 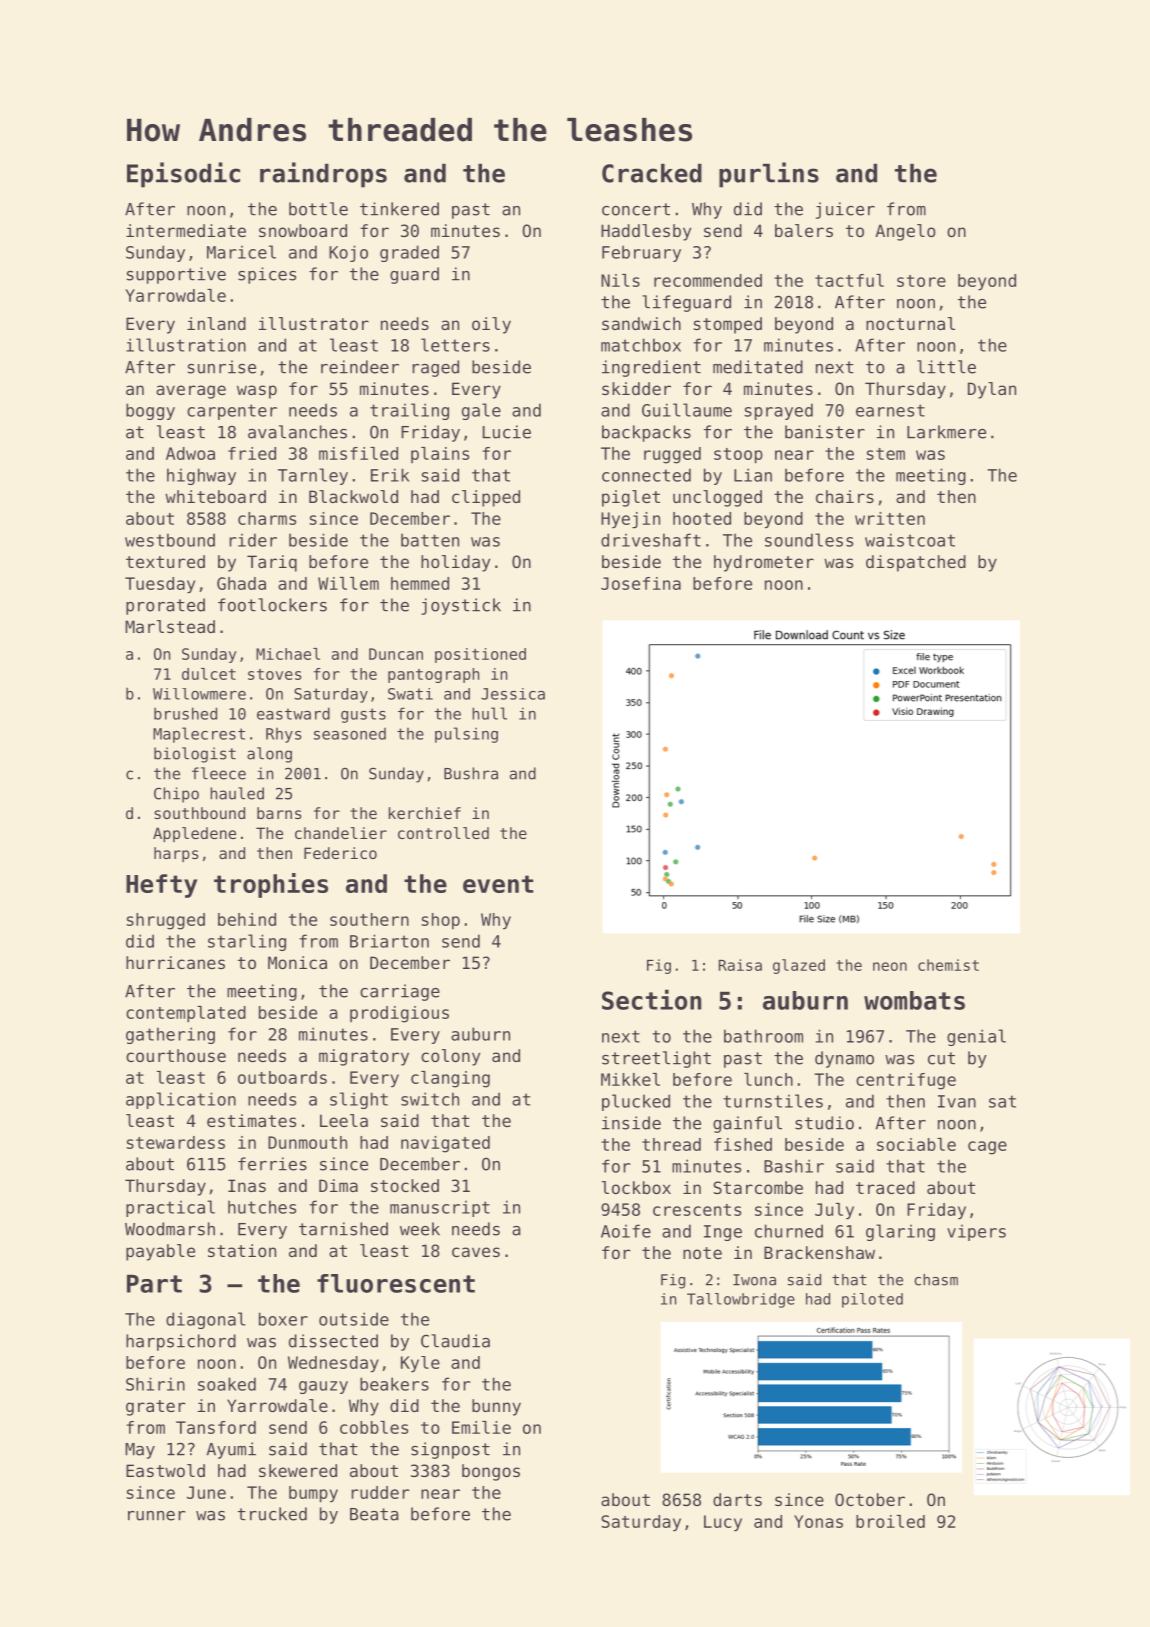 I want to click on piglet, so click(x=631, y=498).
